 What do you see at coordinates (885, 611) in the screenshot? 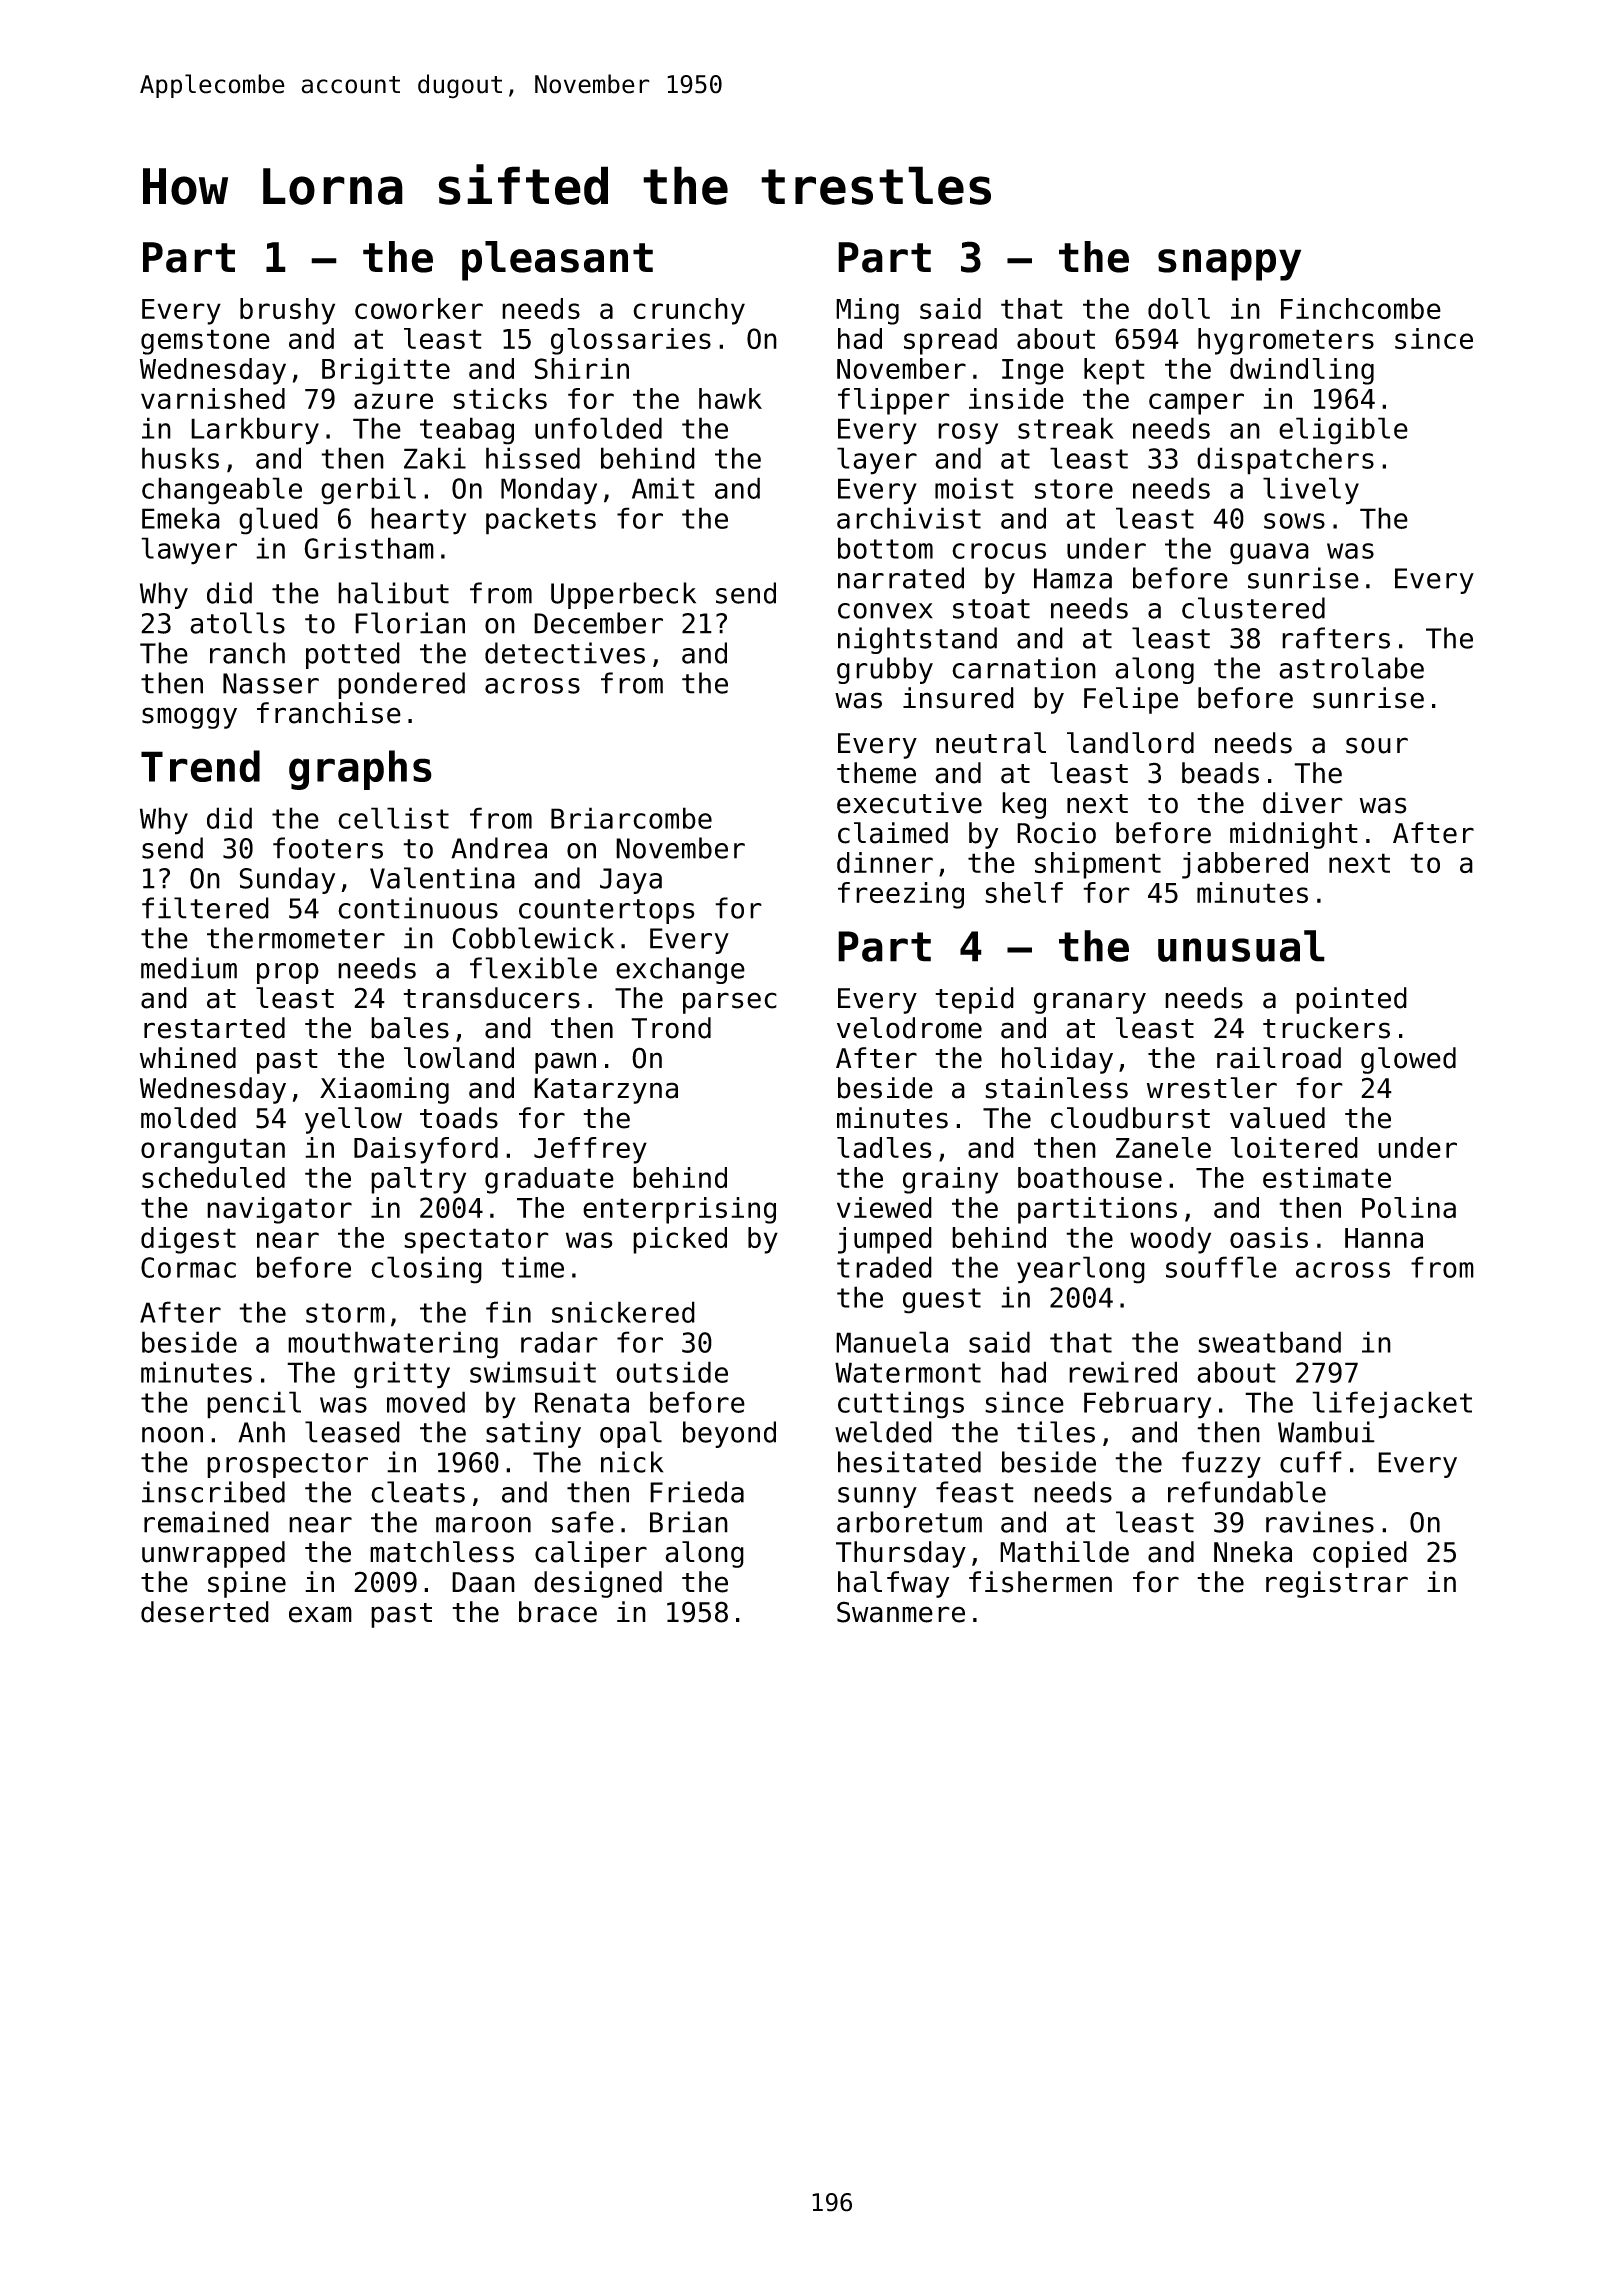
I see `convex` at bounding box center [885, 611].
